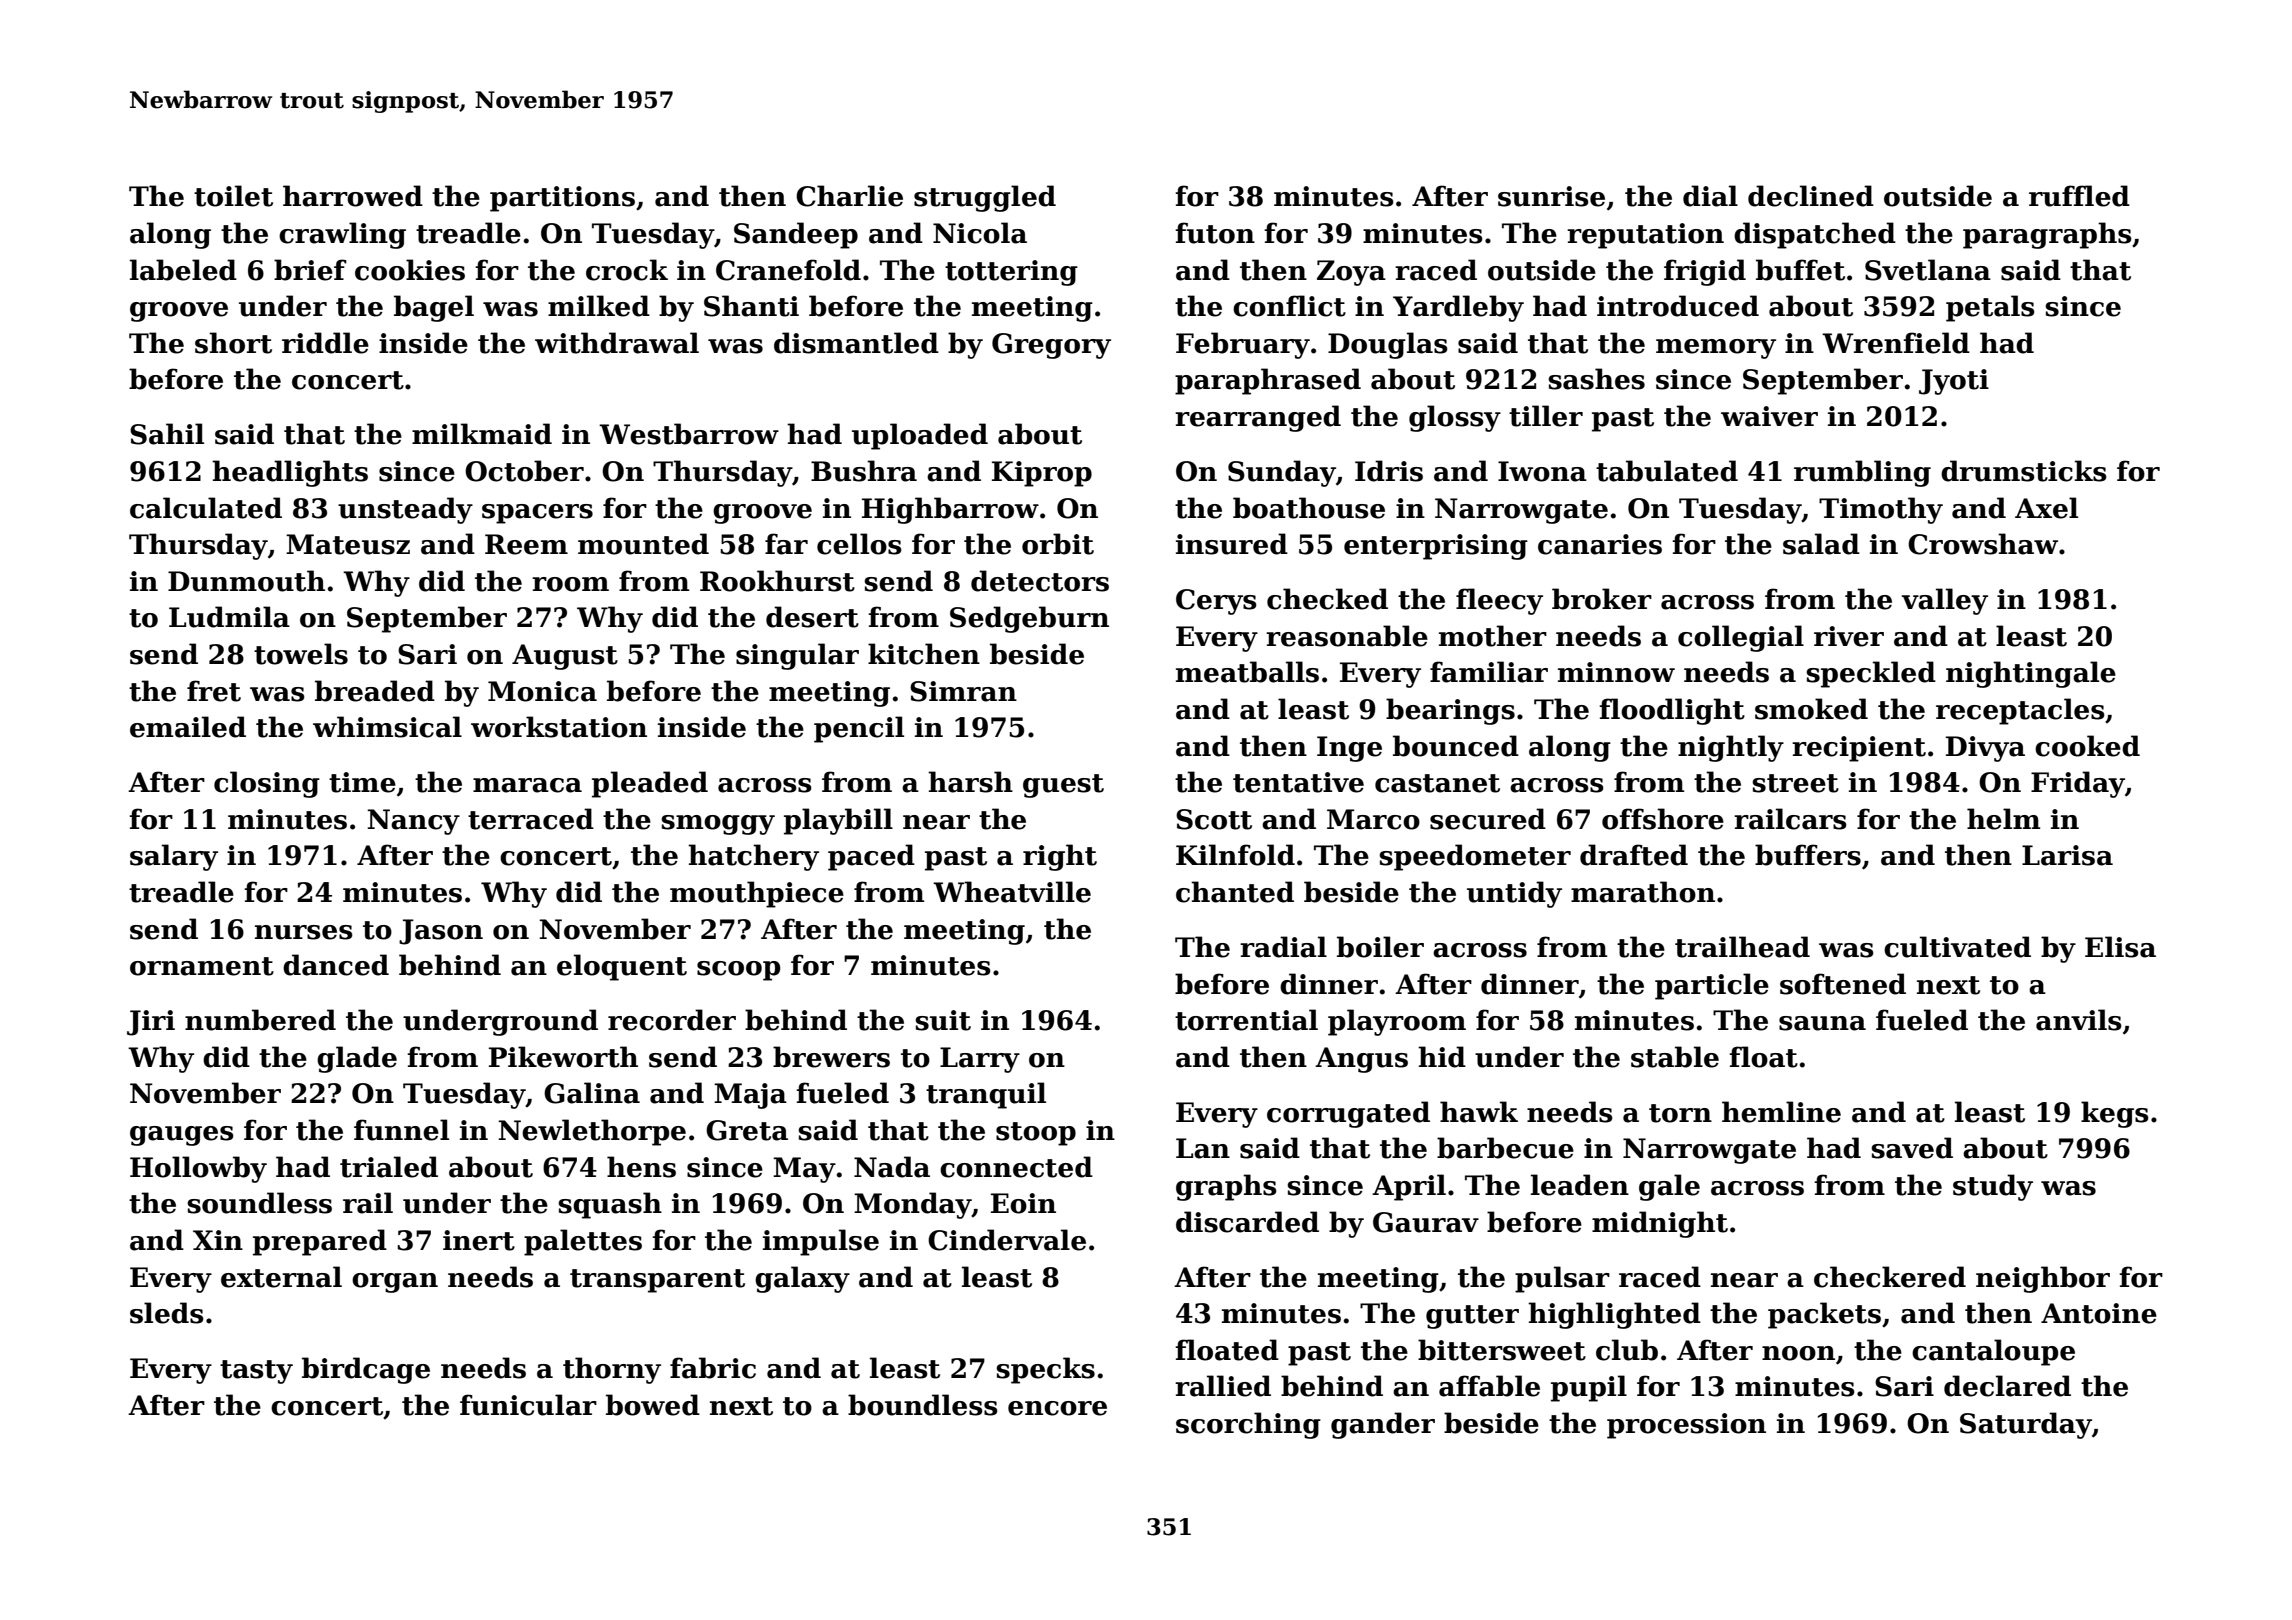 The height and width of the screenshot is (1620, 2292). What do you see at coordinates (526, 544) in the screenshot?
I see `Reem` at bounding box center [526, 544].
